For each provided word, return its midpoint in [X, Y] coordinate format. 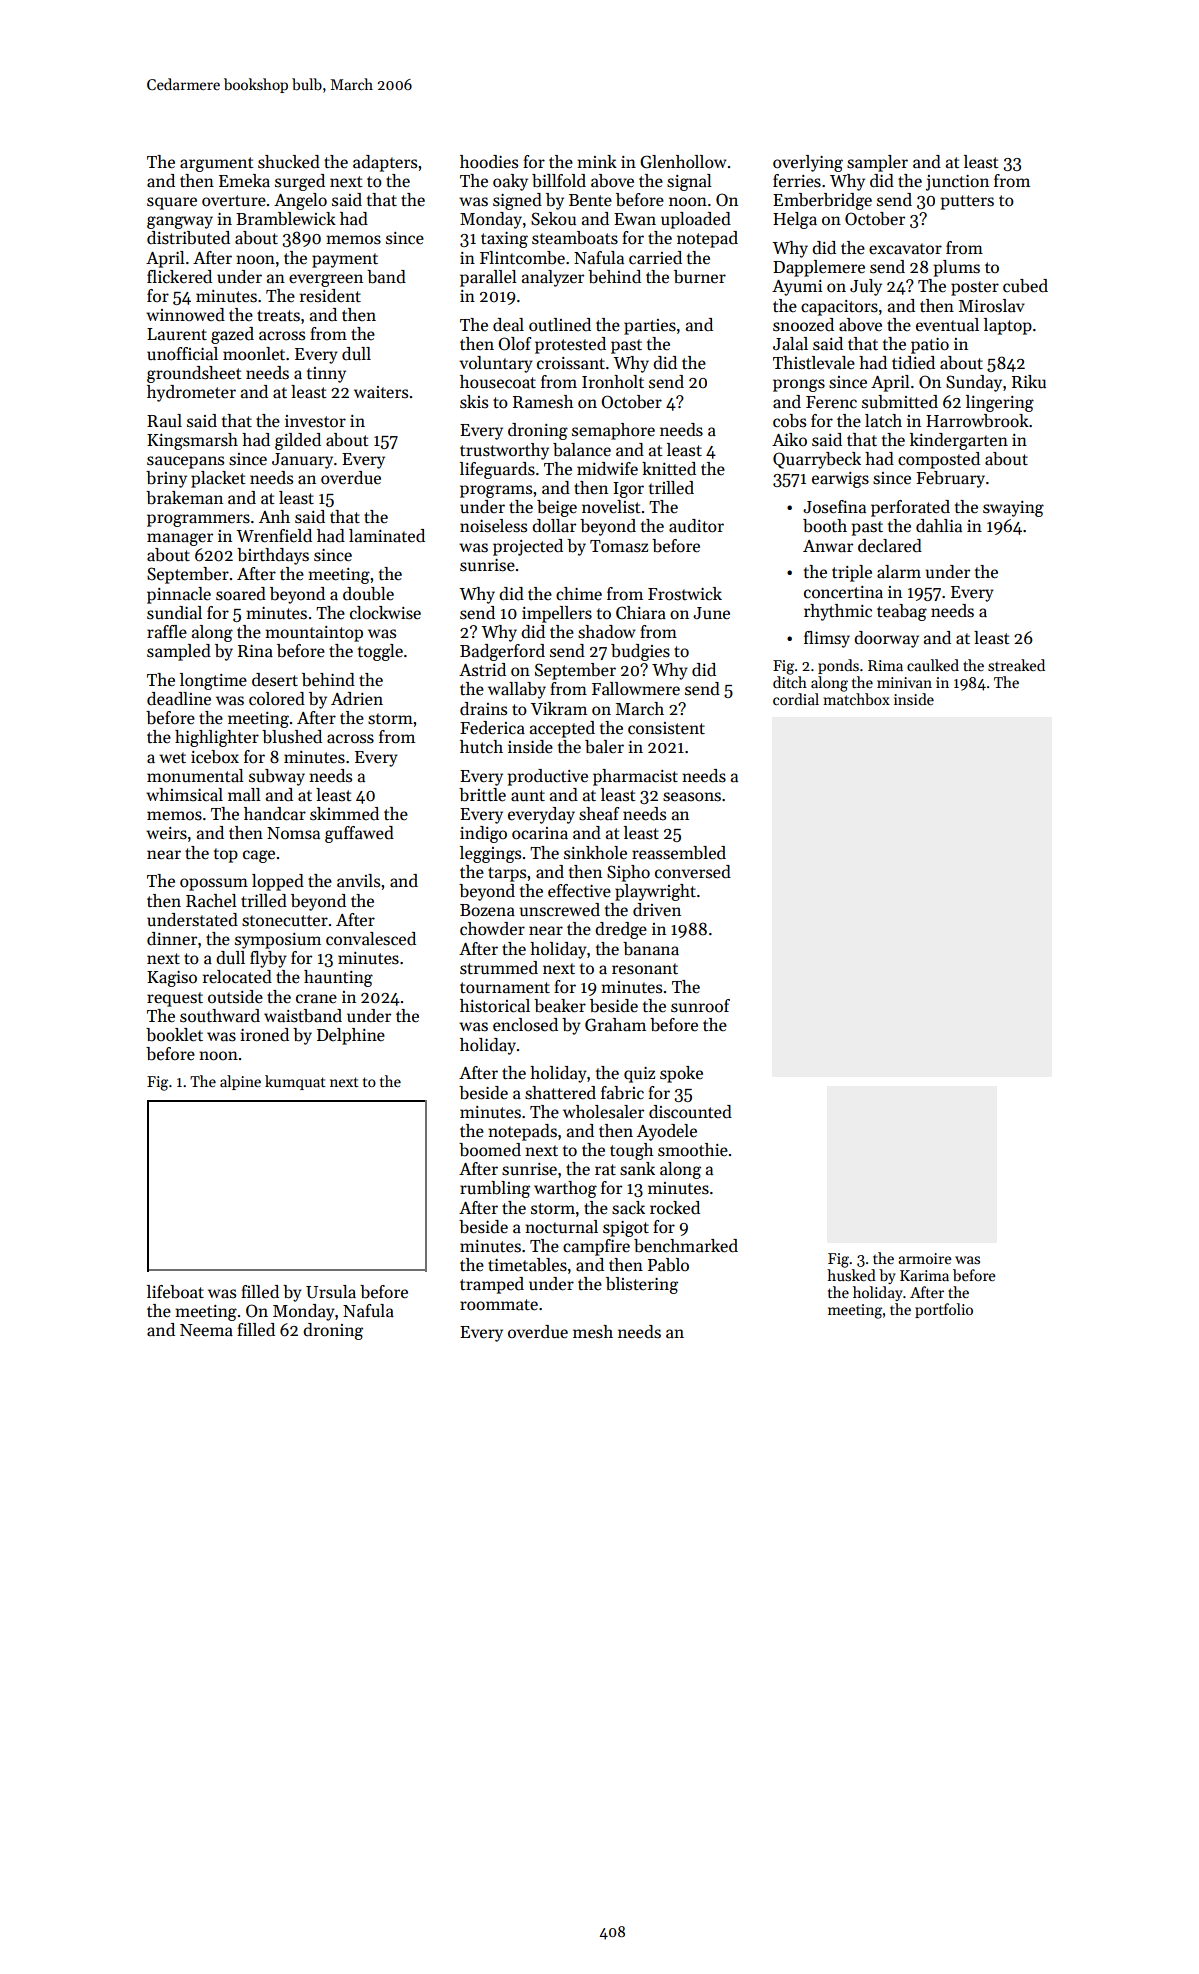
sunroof [700, 1006]
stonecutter [285, 921]
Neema [206, 1330]
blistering [642, 1285]
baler [604, 747]
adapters [385, 163]
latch [883, 421]
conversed [693, 872]
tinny [326, 375]
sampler [877, 163]
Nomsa [293, 833]
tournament [505, 988]
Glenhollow [683, 162]
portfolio [944, 1310]
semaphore [613, 431]
